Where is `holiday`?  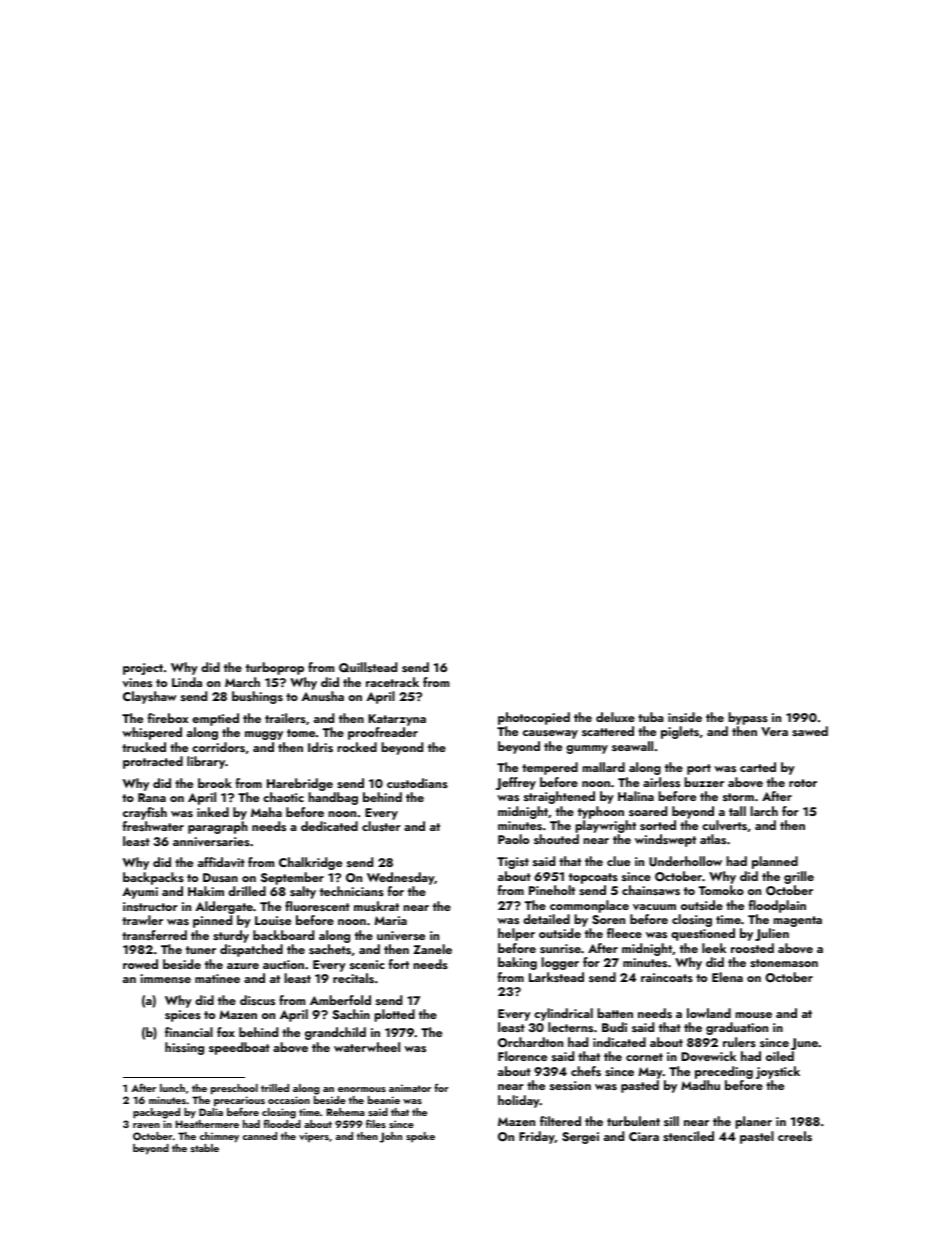 holiday is located at coordinates (519, 1101).
